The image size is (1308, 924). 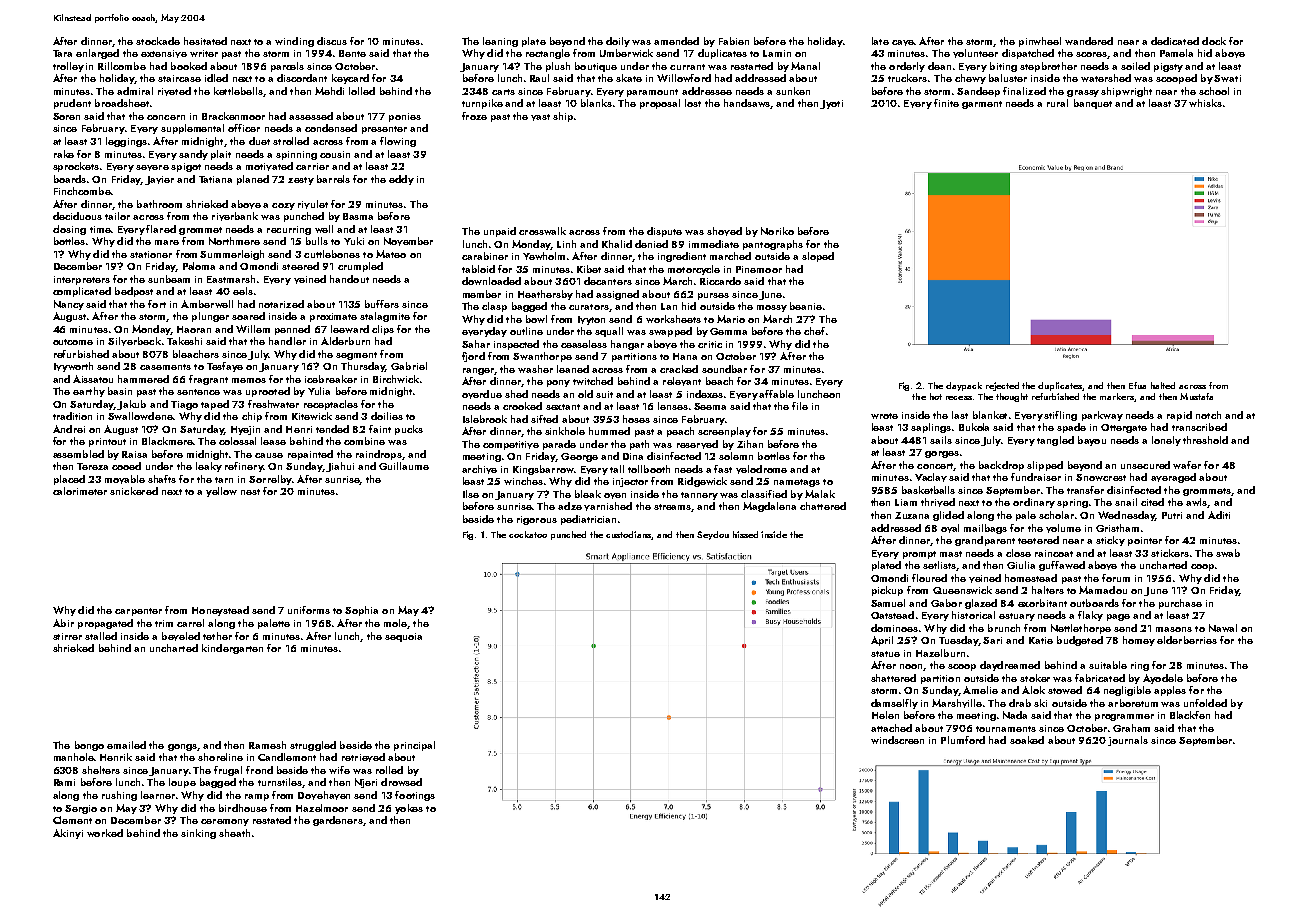 What do you see at coordinates (676, 41) in the screenshot?
I see `amended` at bounding box center [676, 41].
